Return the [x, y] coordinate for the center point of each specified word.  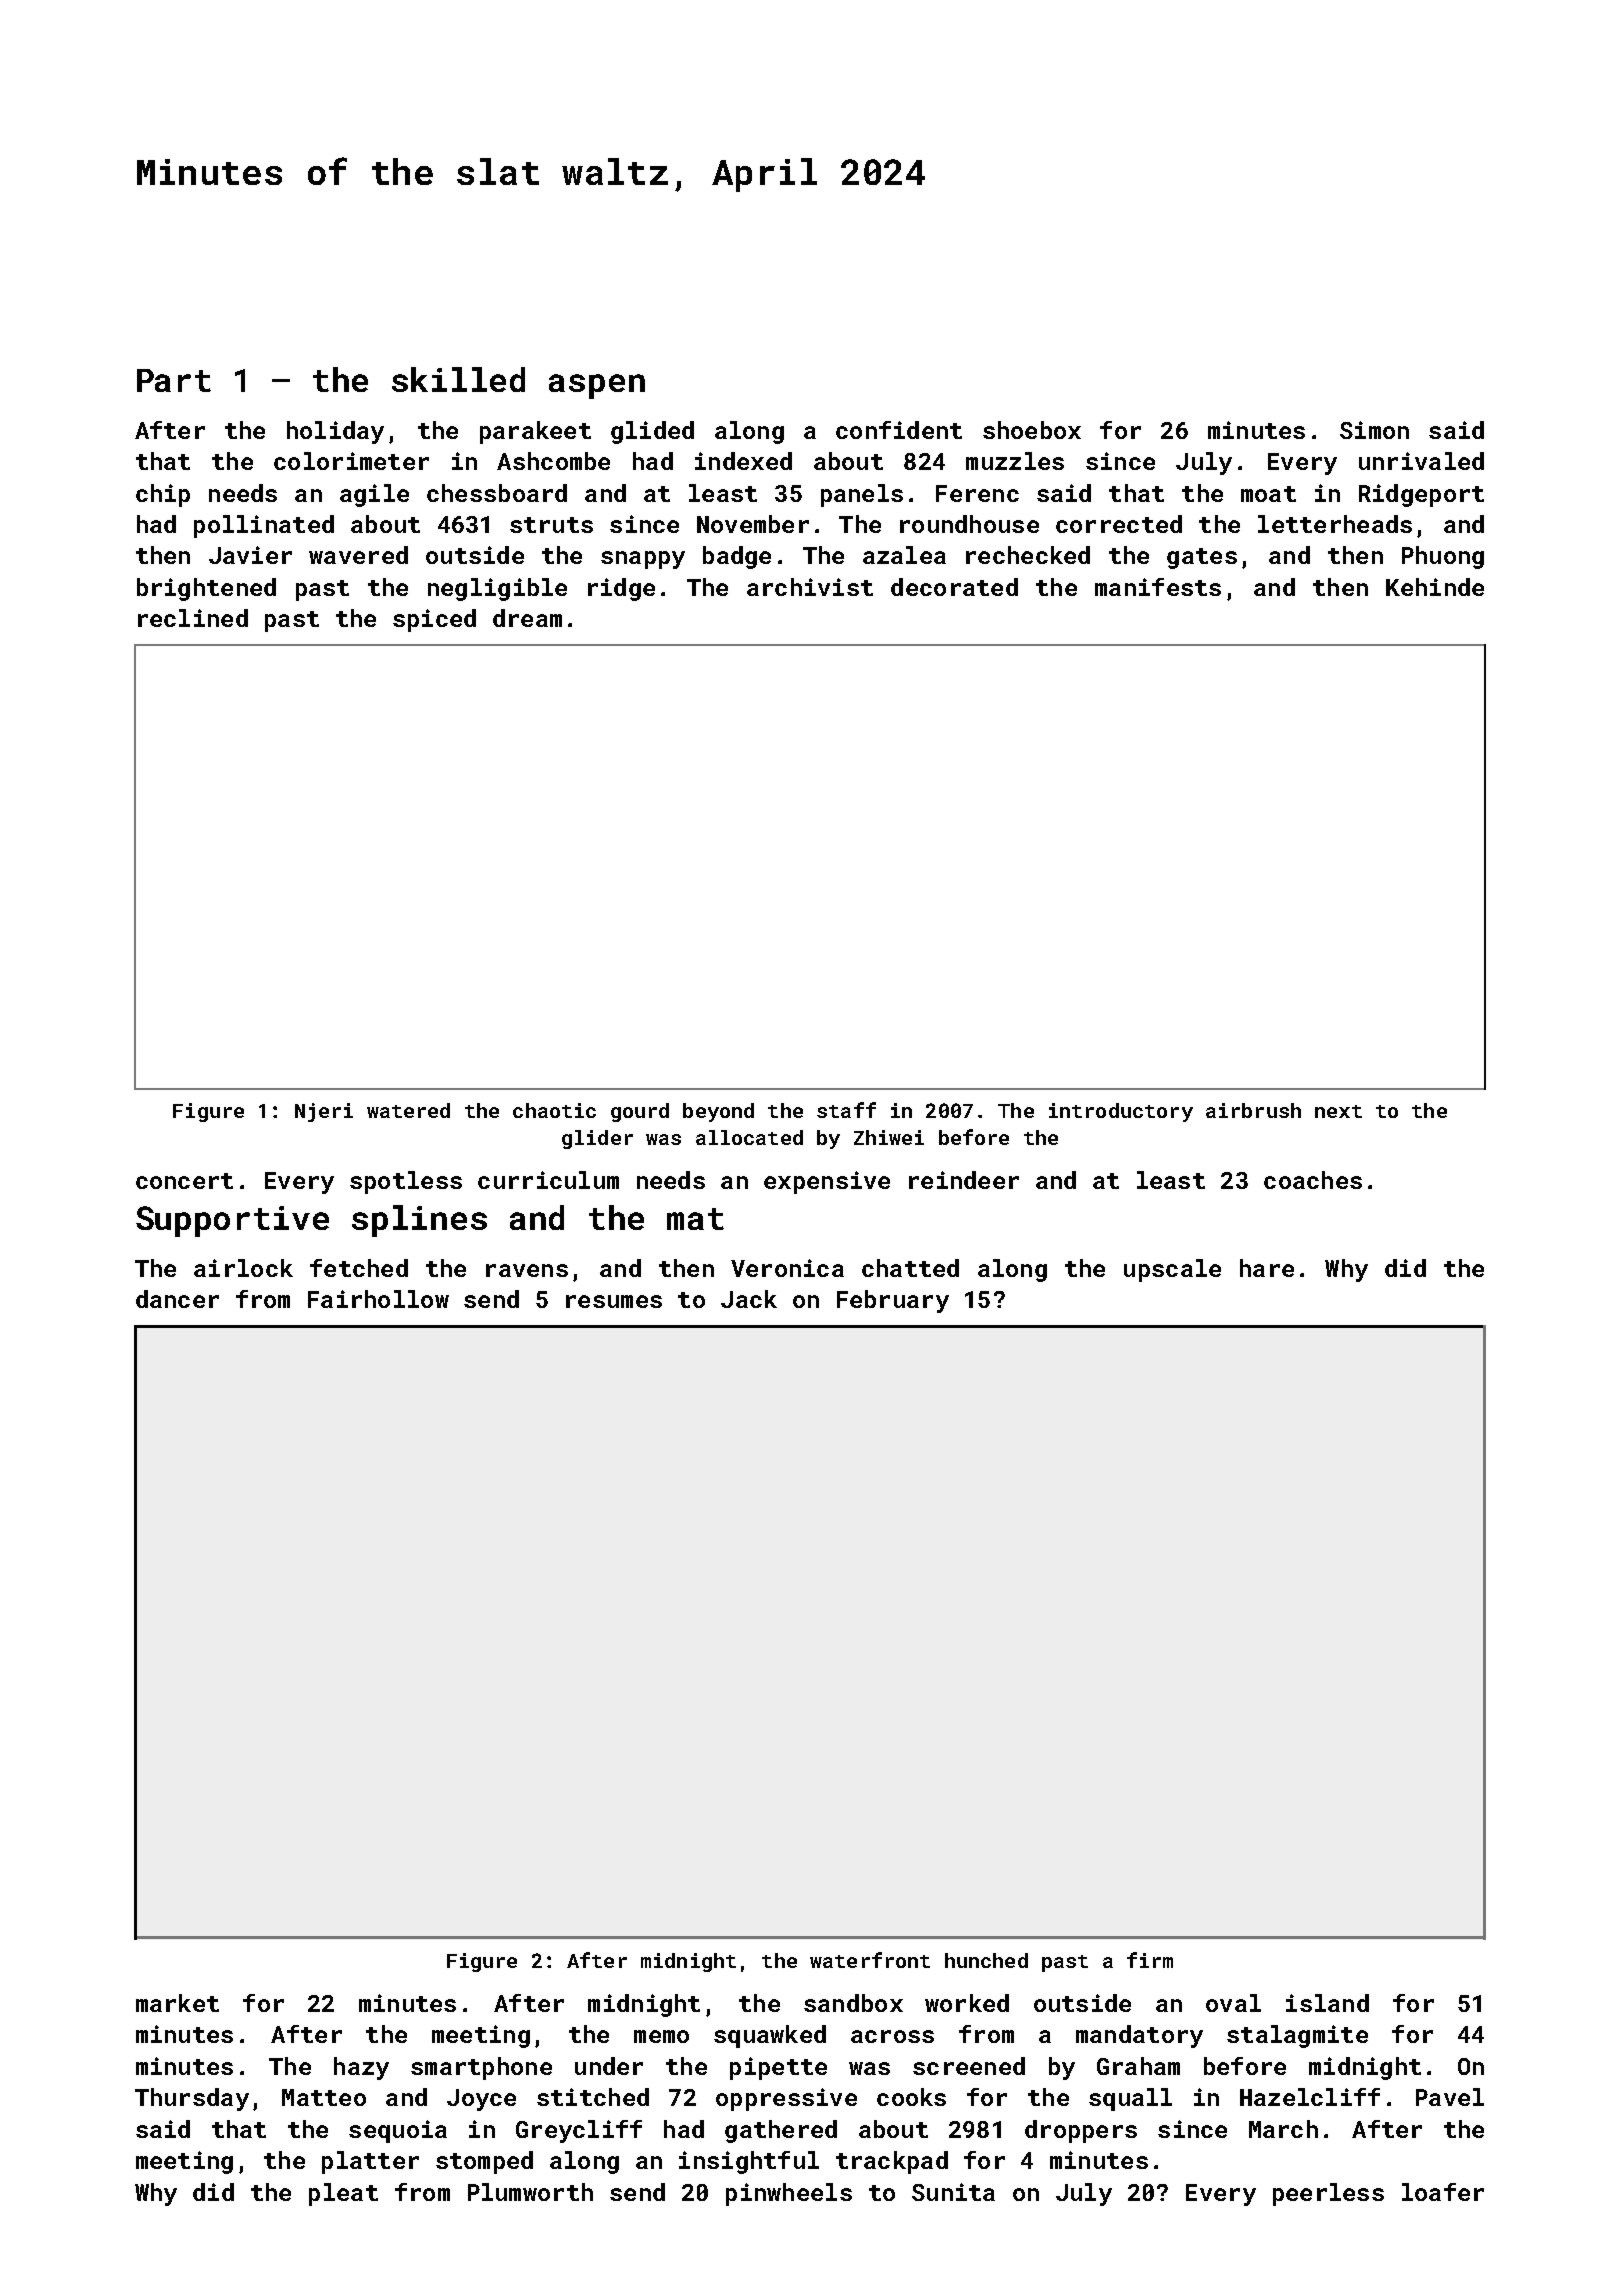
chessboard [497, 493]
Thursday [192, 2099]
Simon [1374, 430]
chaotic [554, 1110]
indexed [743, 461]
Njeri [324, 1112]
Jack [749, 1299]
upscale [1172, 1270]
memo [661, 2036]
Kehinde [1435, 587]
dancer [177, 1299]
